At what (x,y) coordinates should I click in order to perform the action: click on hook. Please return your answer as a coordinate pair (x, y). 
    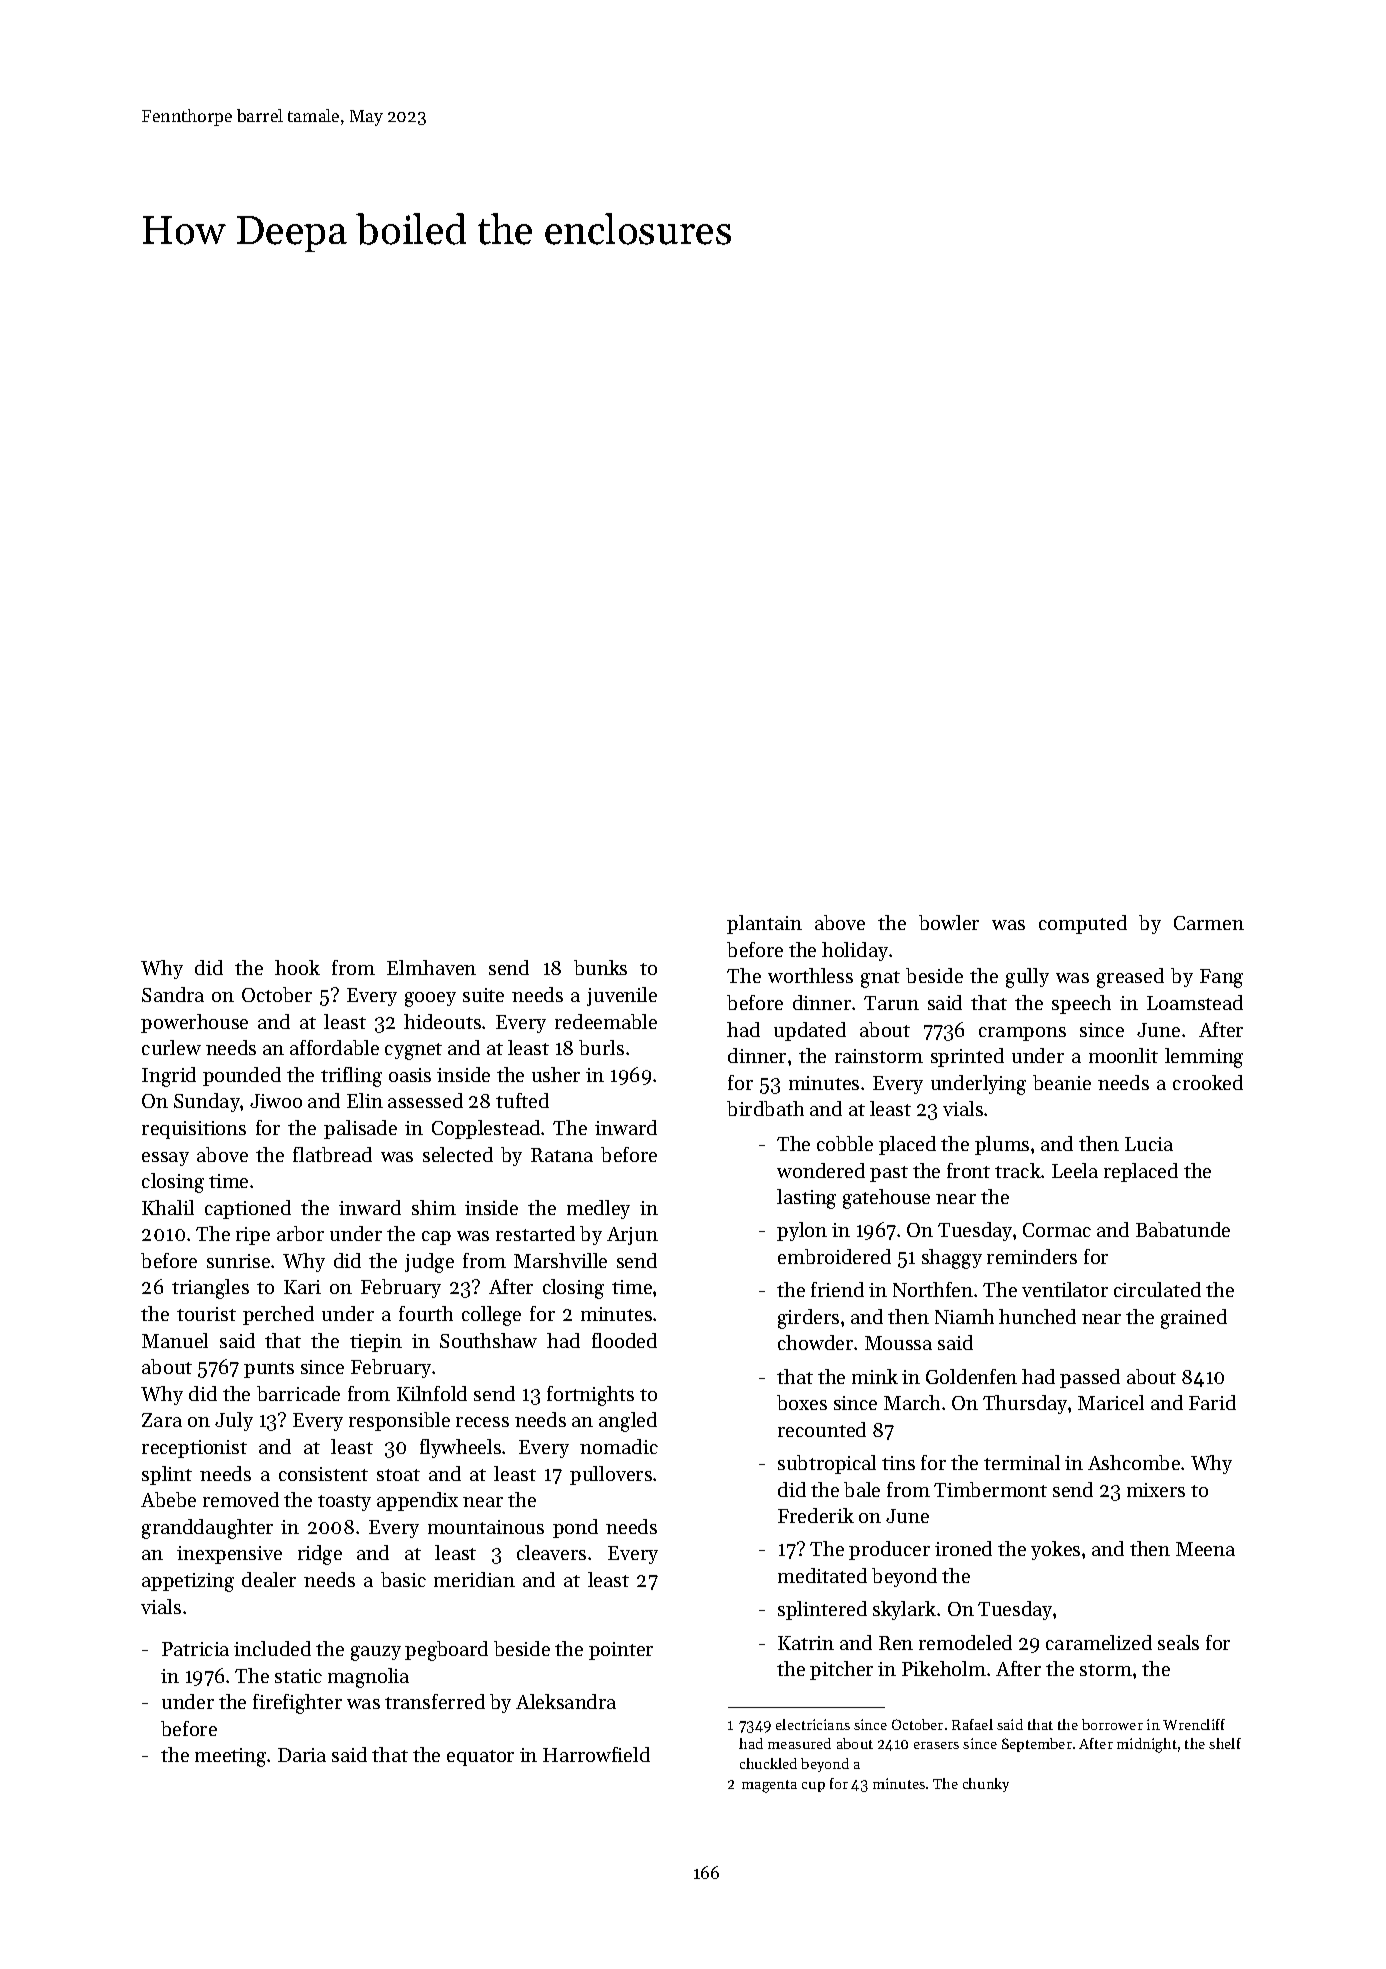
    Looking at the image, I should click on (297, 967).
